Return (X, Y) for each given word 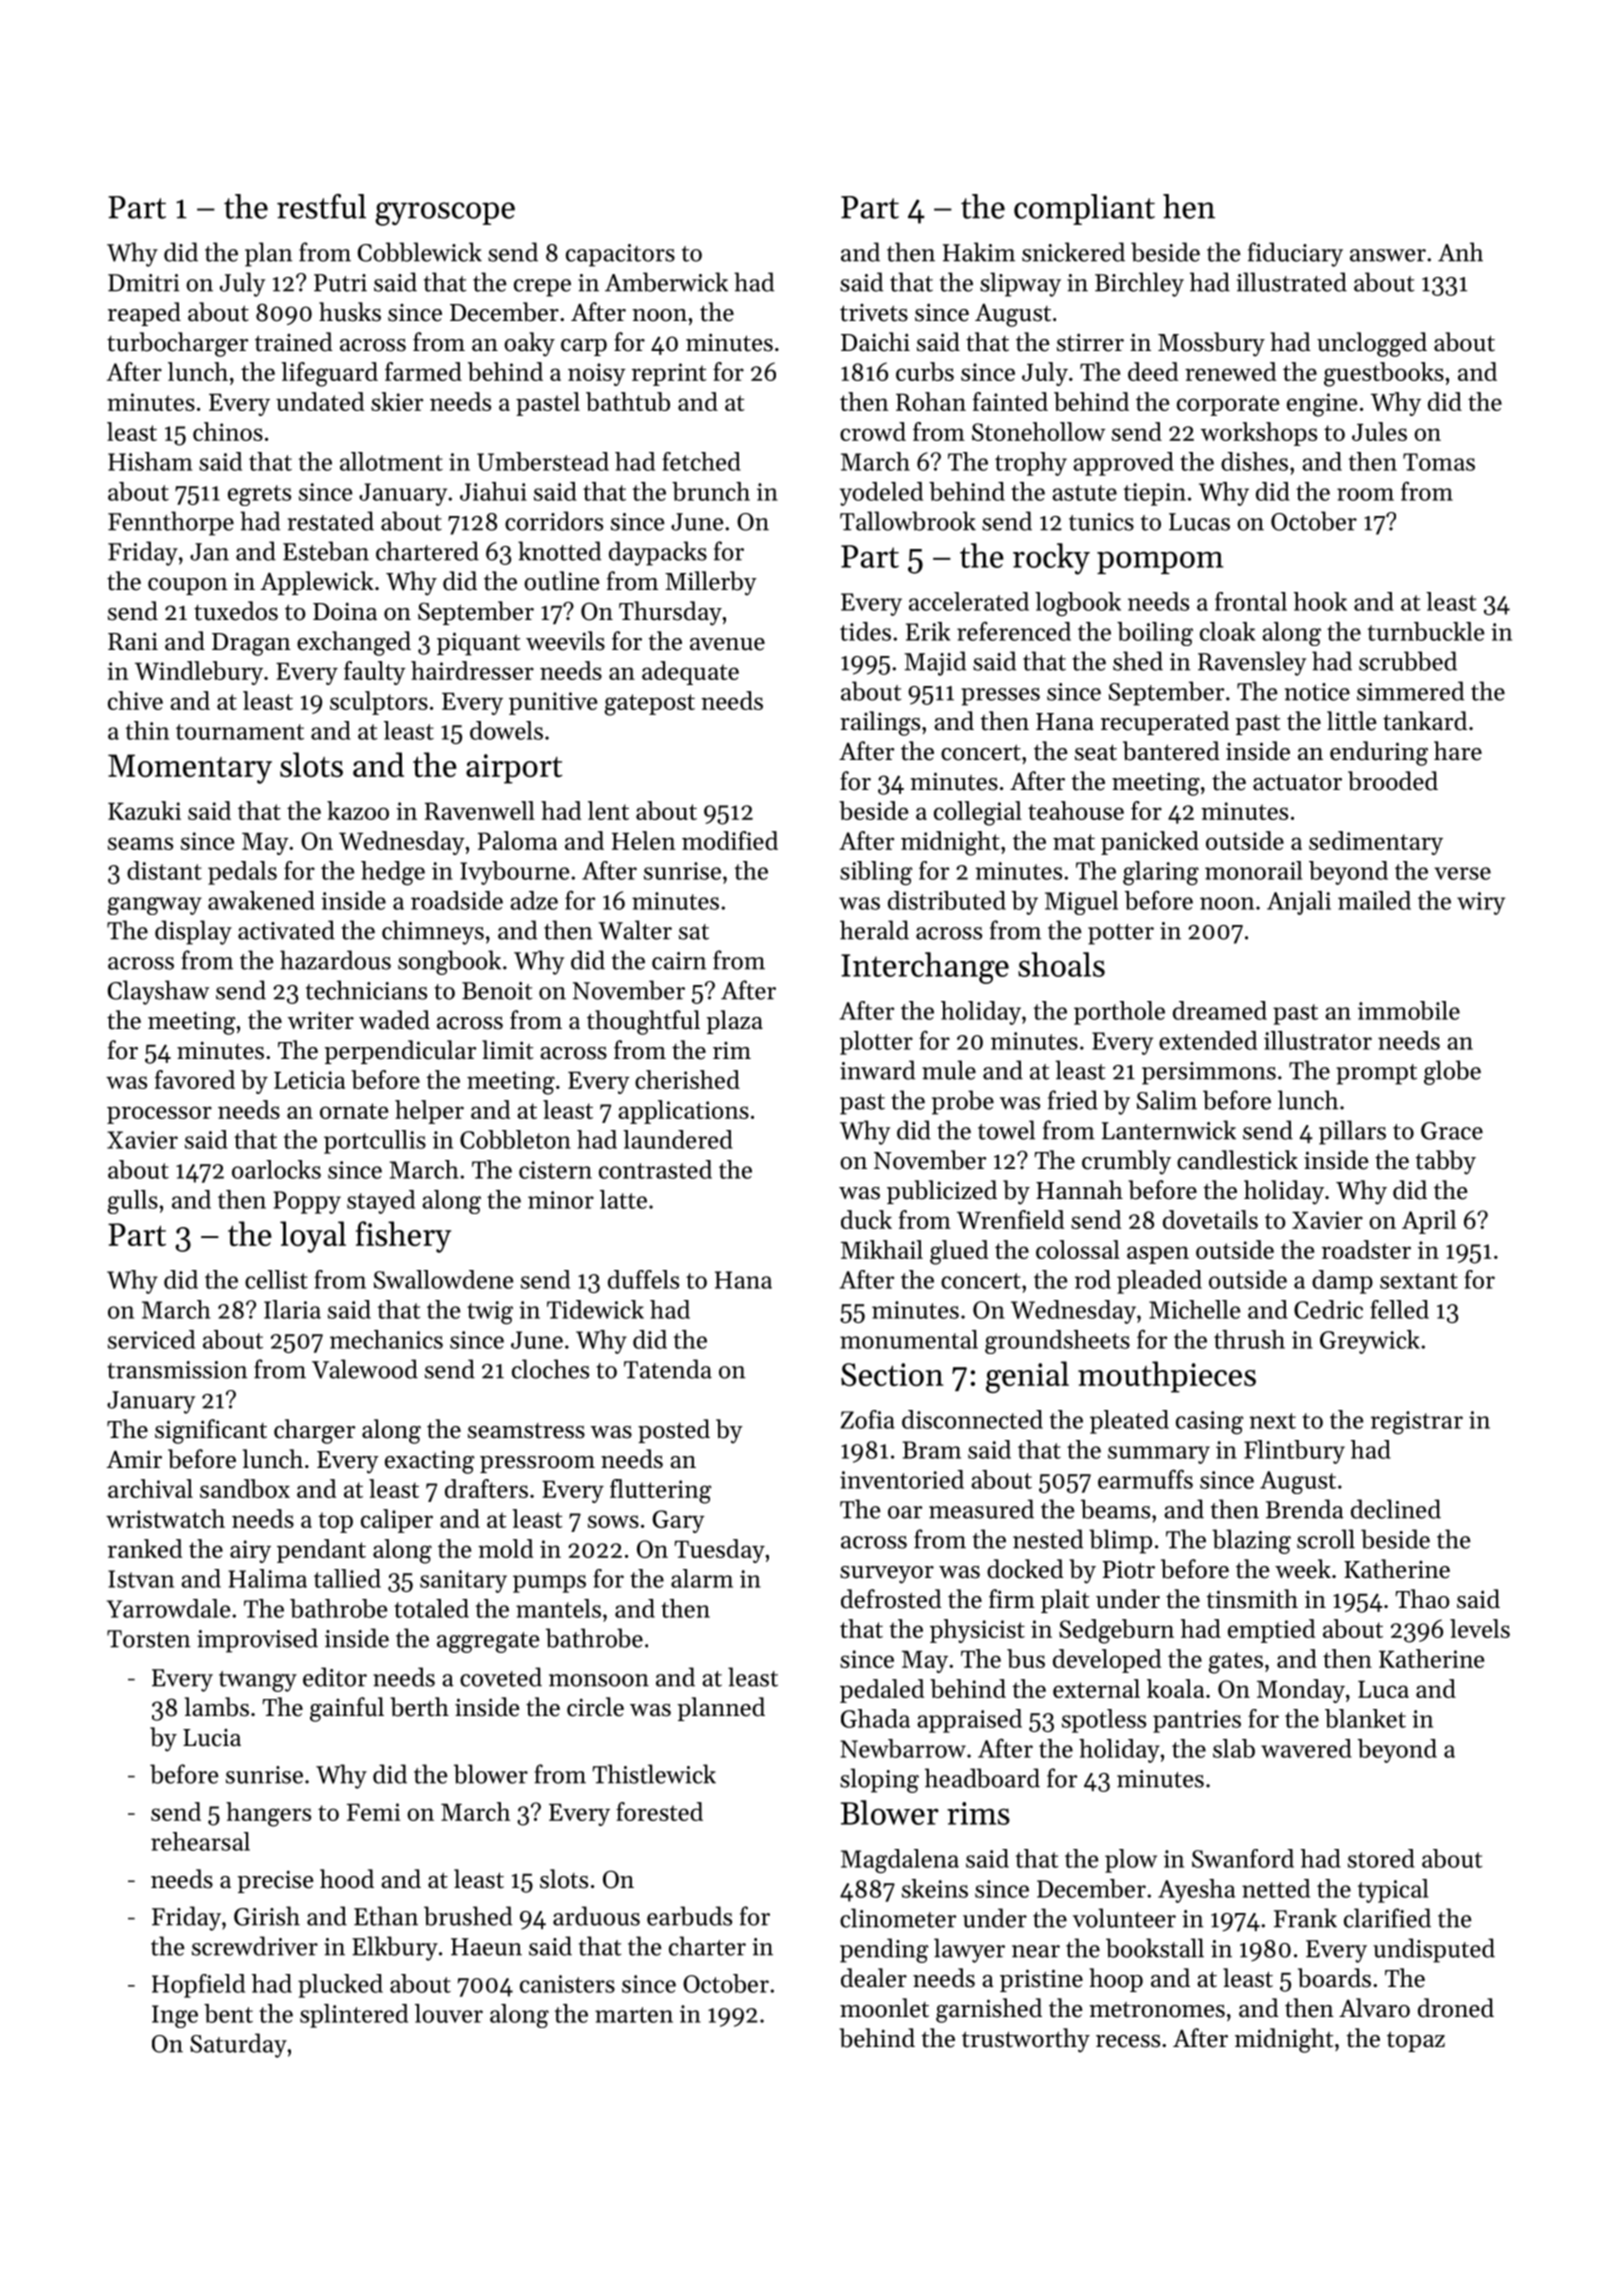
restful (321, 206)
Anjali (1299, 903)
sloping (879, 1780)
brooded (1393, 781)
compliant (1084, 209)
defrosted (891, 1599)
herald (874, 930)
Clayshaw (158, 992)
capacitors (620, 255)
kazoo (358, 810)
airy (250, 1551)
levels (1480, 1628)
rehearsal (200, 1841)
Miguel (1081, 903)
